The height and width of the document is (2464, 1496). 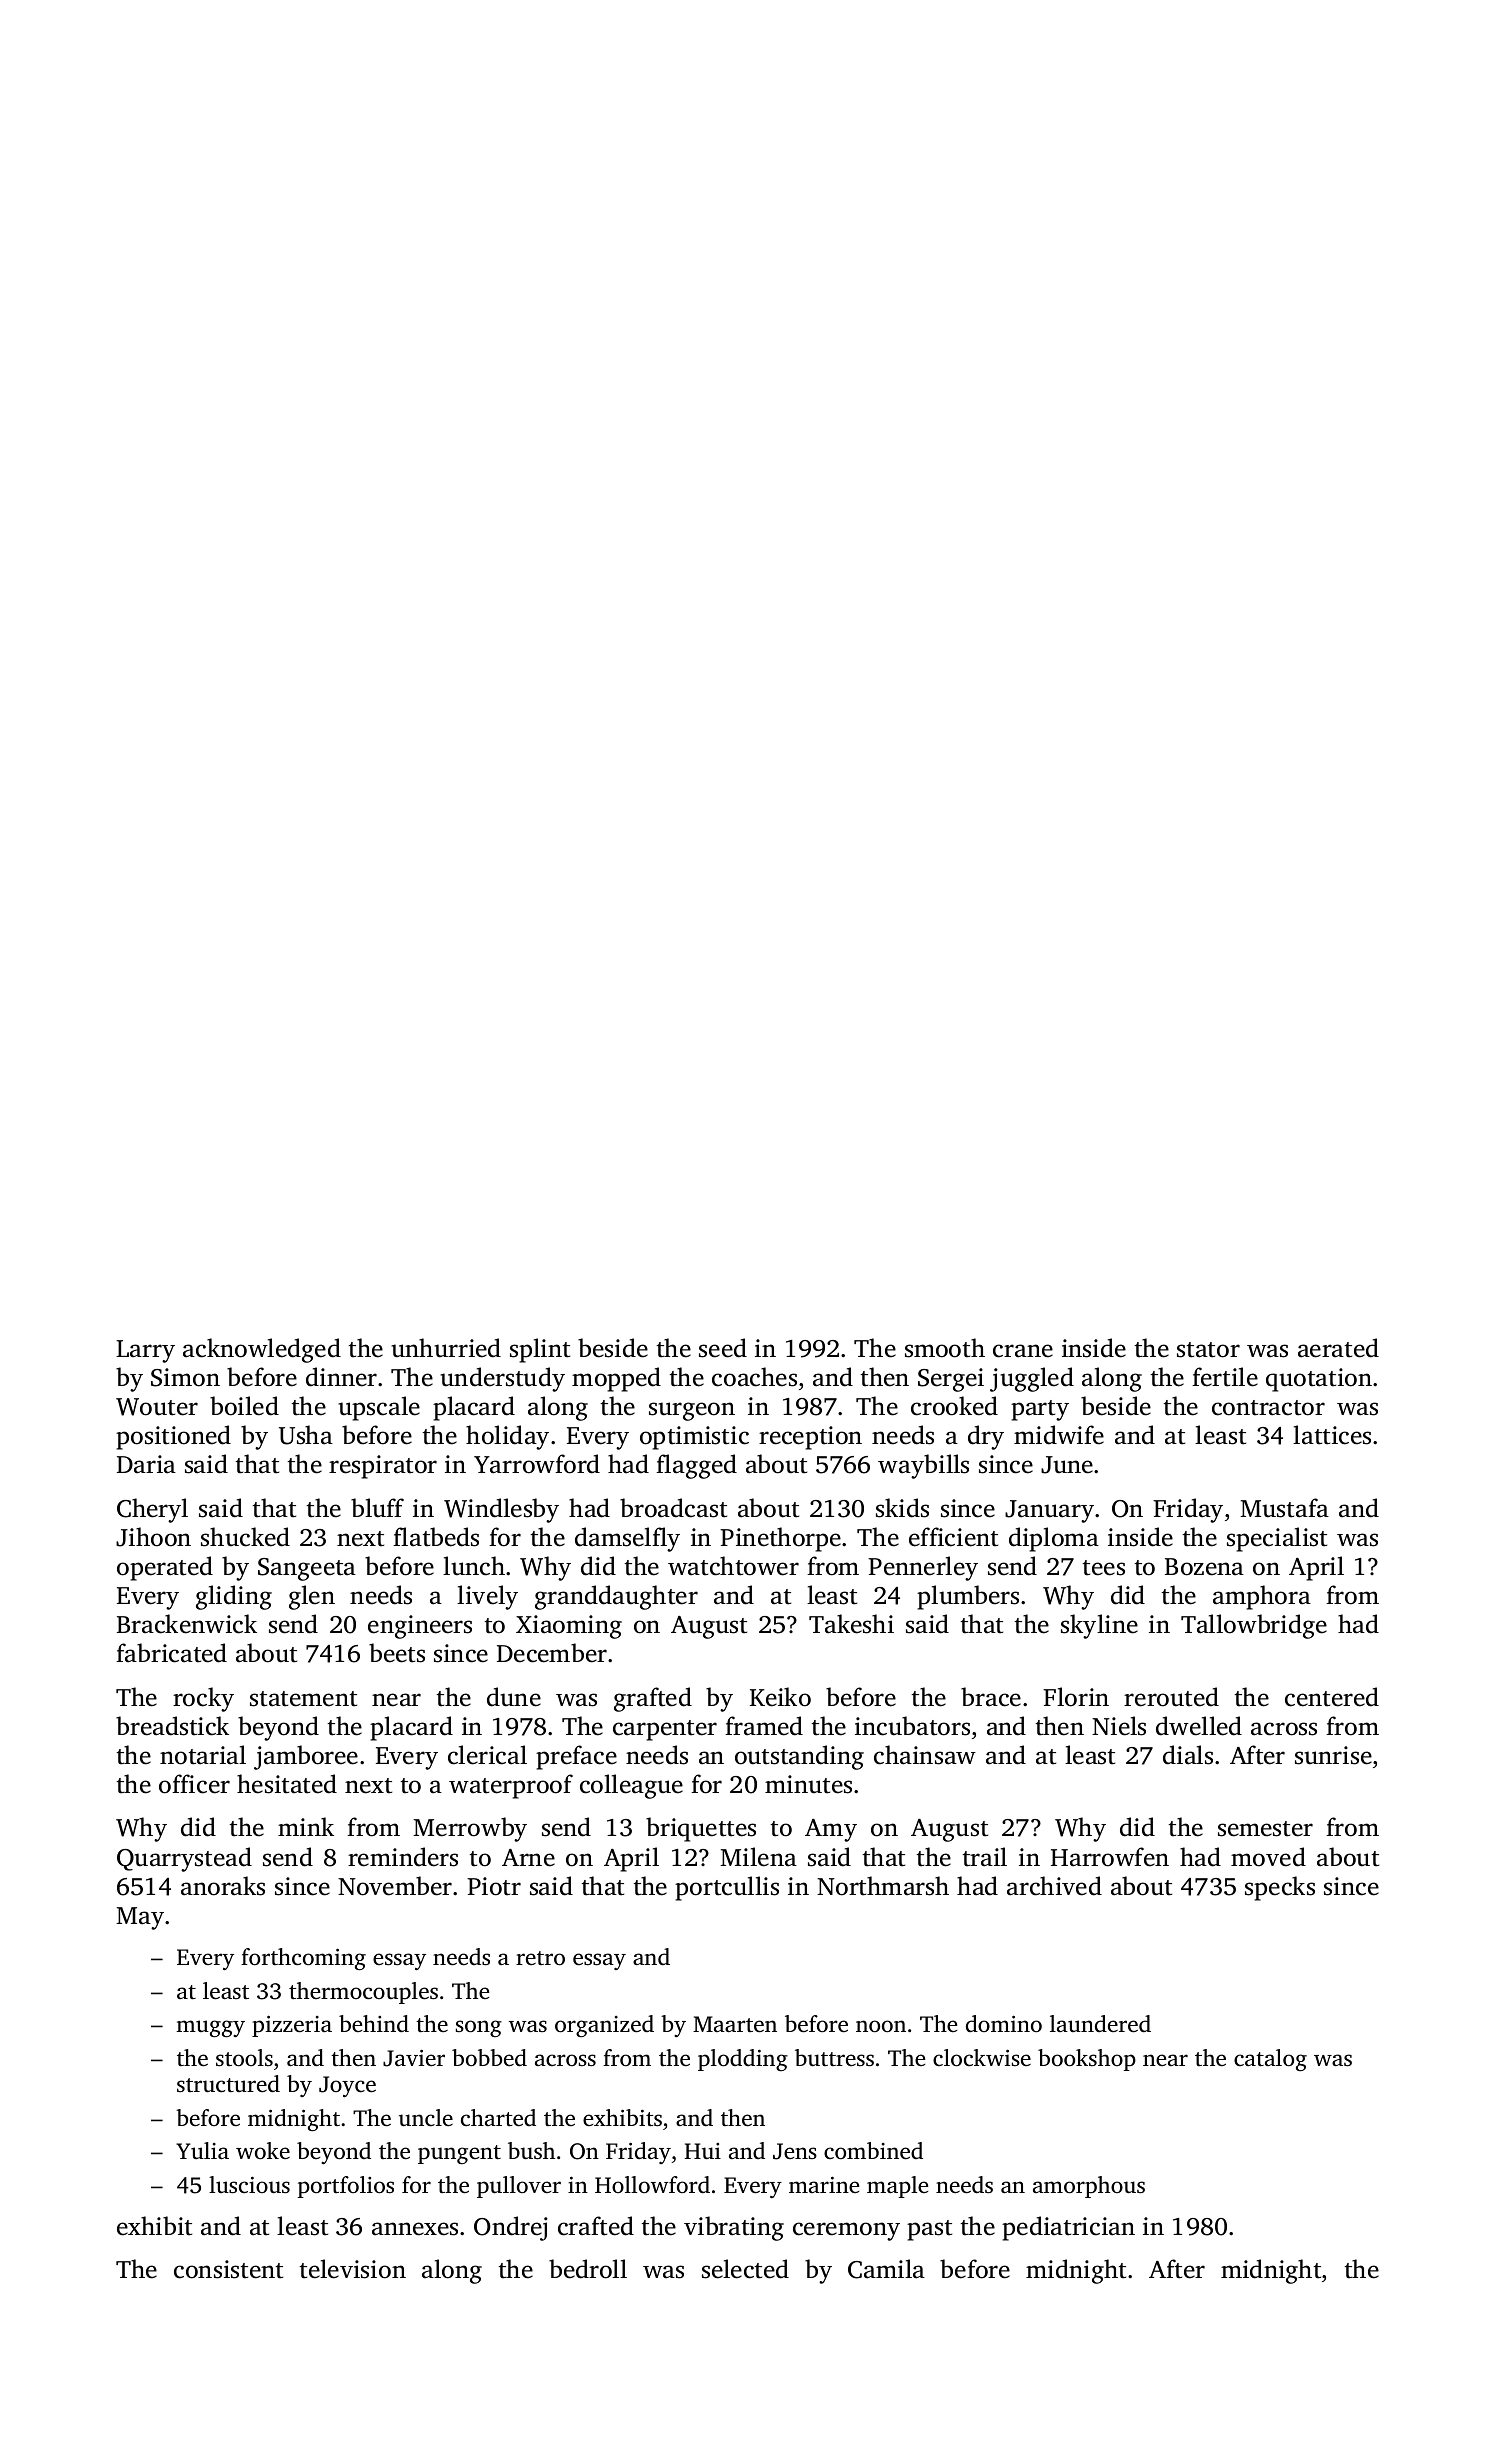 What do you see at coordinates (780, 1697) in the document?
I see `Keiko` at bounding box center [780, 1697].
